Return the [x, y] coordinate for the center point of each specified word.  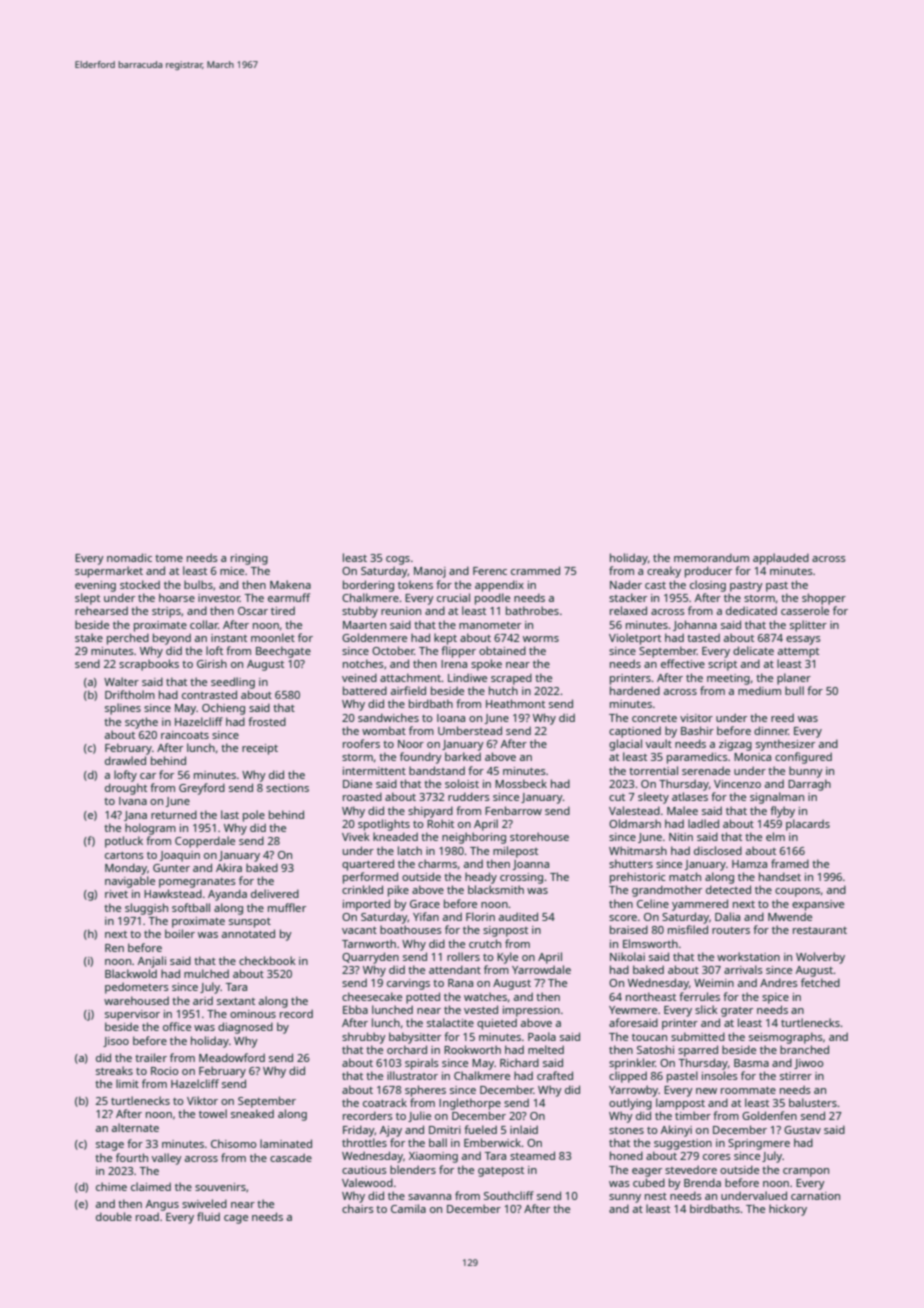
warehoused [136, 1000]
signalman [777, 798]
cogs [398, 560]
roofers [361, 743]
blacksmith [496, 889]
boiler [180, 933]
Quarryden [370, 958]
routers [731, 930]
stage [110, 1146]
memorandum [711, 557]
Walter [121, 681]
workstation [748, 956]
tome [169, 558]
